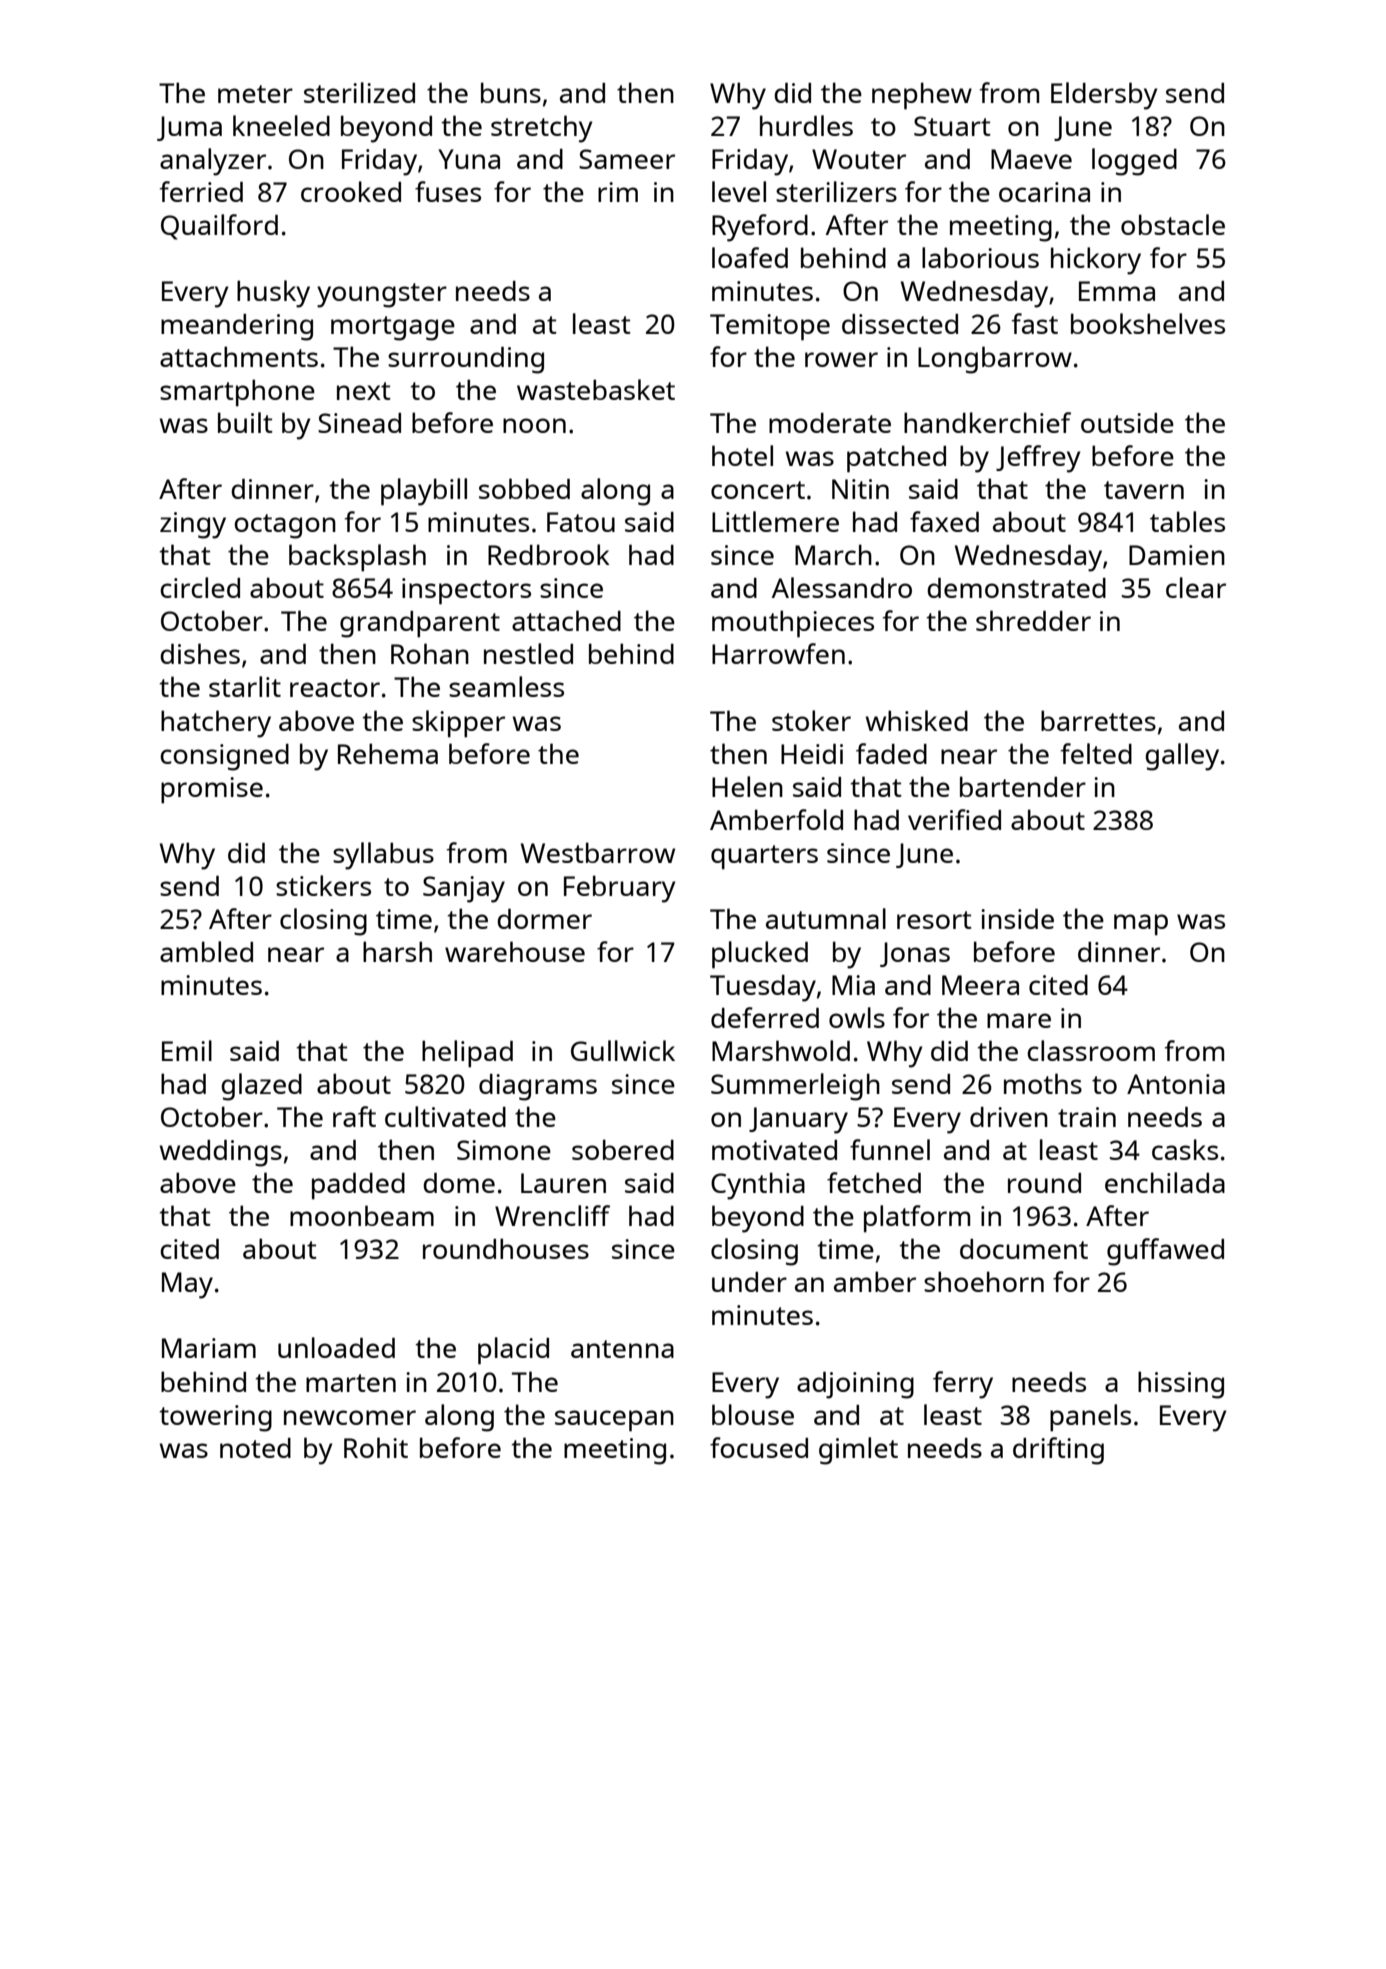 This page has height=1969, width=1386. Describe the element at coordinates (1165, 1252) in the page. I see `guffawed` at that location.
